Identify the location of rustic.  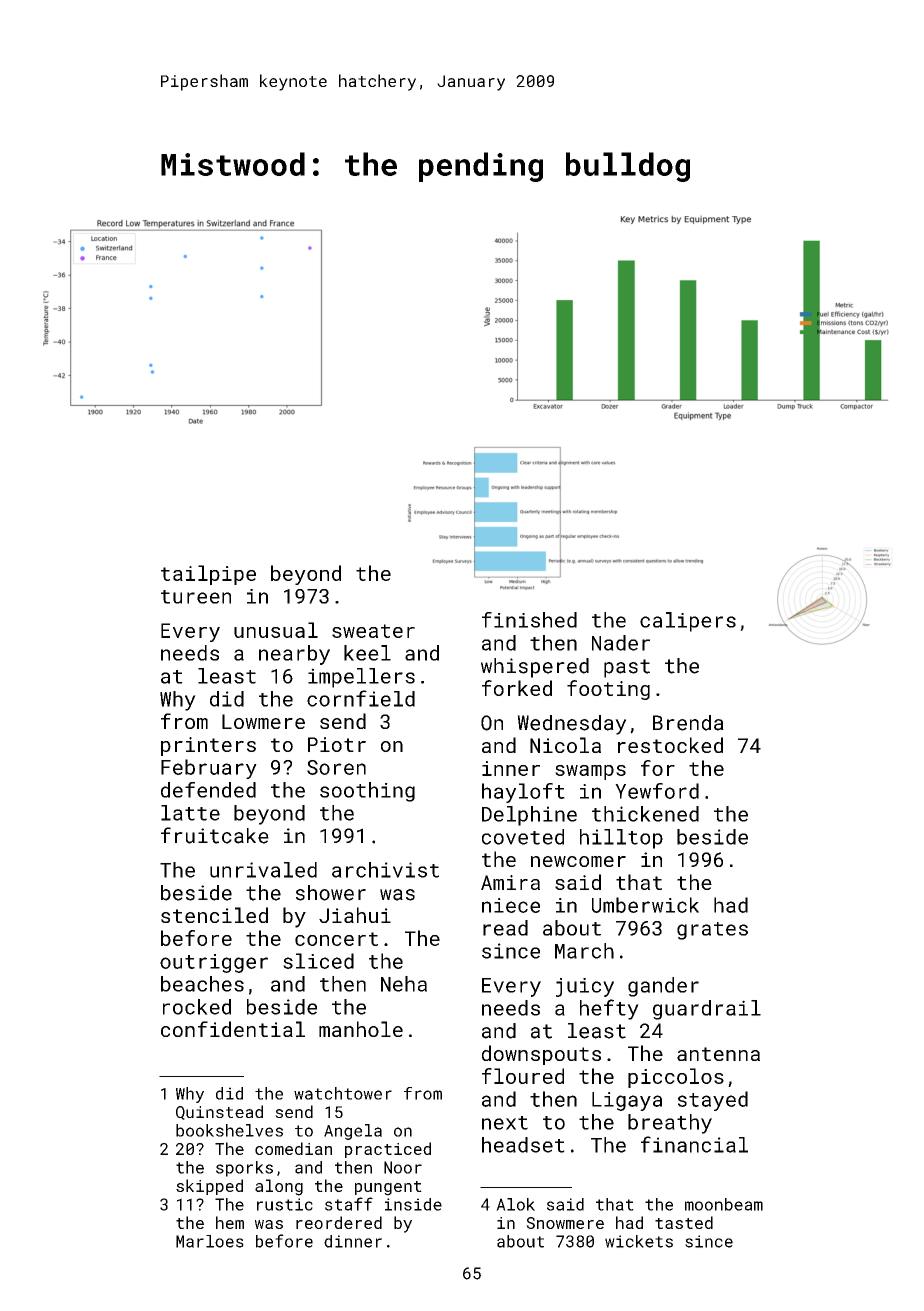
(285, 1204).
